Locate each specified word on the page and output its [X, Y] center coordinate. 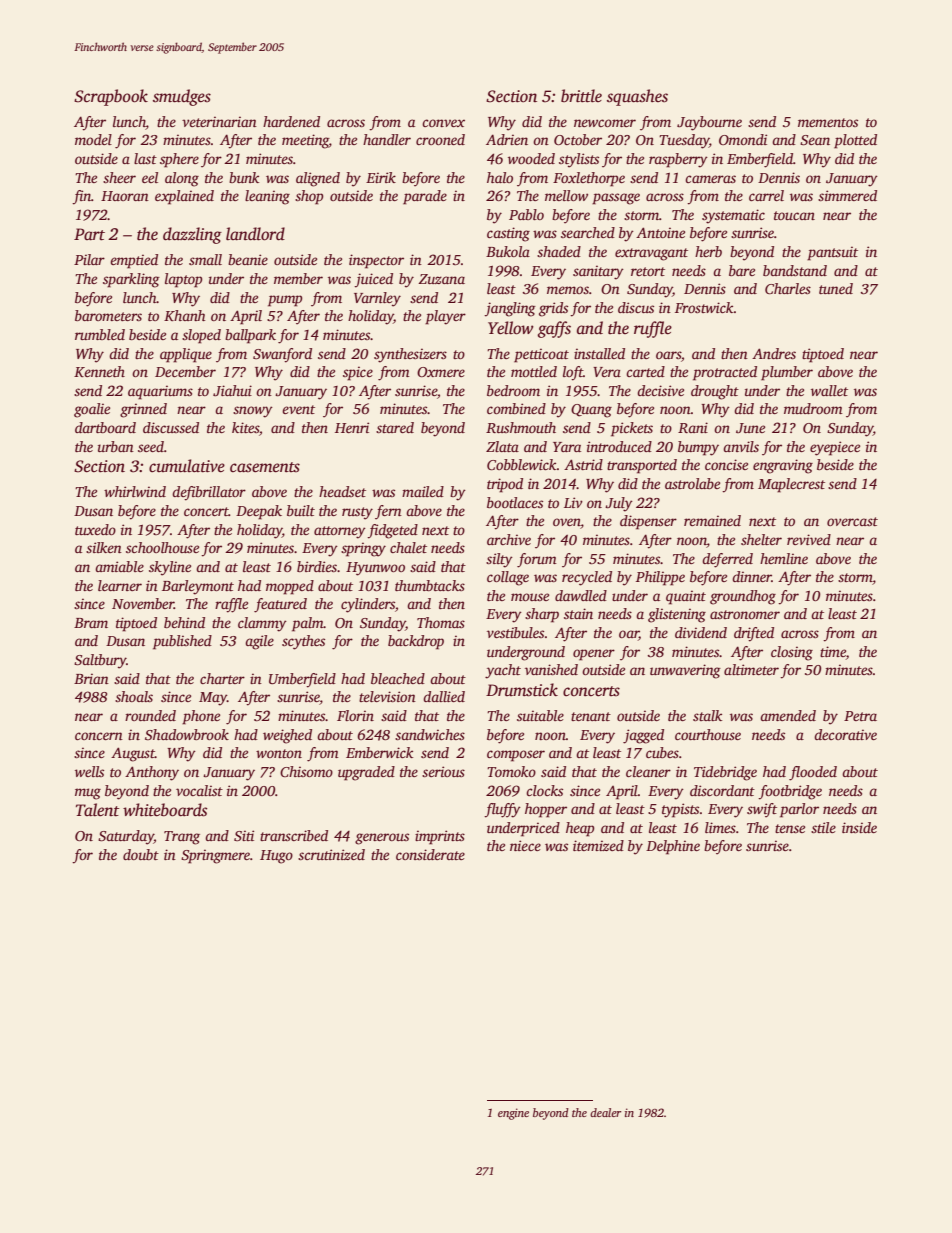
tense [790, 828]
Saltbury [100, 661]
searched [588, 232]
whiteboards [165, 810]
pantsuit [832, 253]
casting [508, 234]
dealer [605, 1112]
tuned [836, 288]
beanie [248, 259]
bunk [244, 177]
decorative [845, 734]
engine [513, 1114]
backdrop [416, 642]
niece [525, 845]
